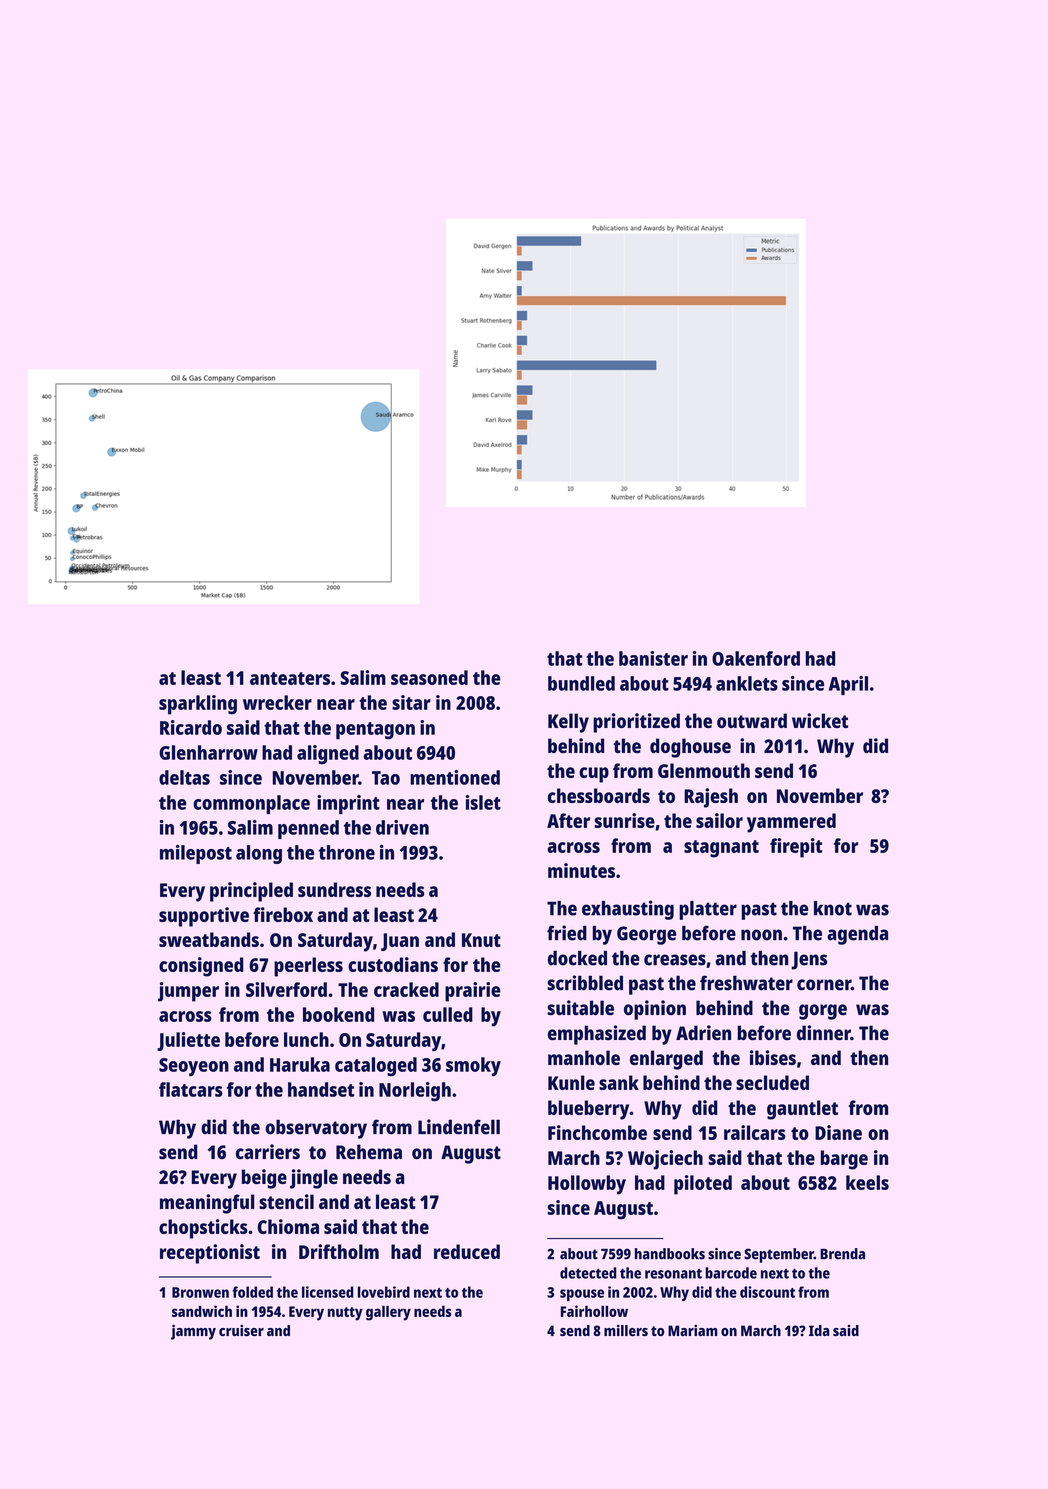 The image size is (1048, 1489). What do you see at coordinates (200, 1292) in the screenshot?
I see `Bronwen` at bounding box center [200, 1292].
